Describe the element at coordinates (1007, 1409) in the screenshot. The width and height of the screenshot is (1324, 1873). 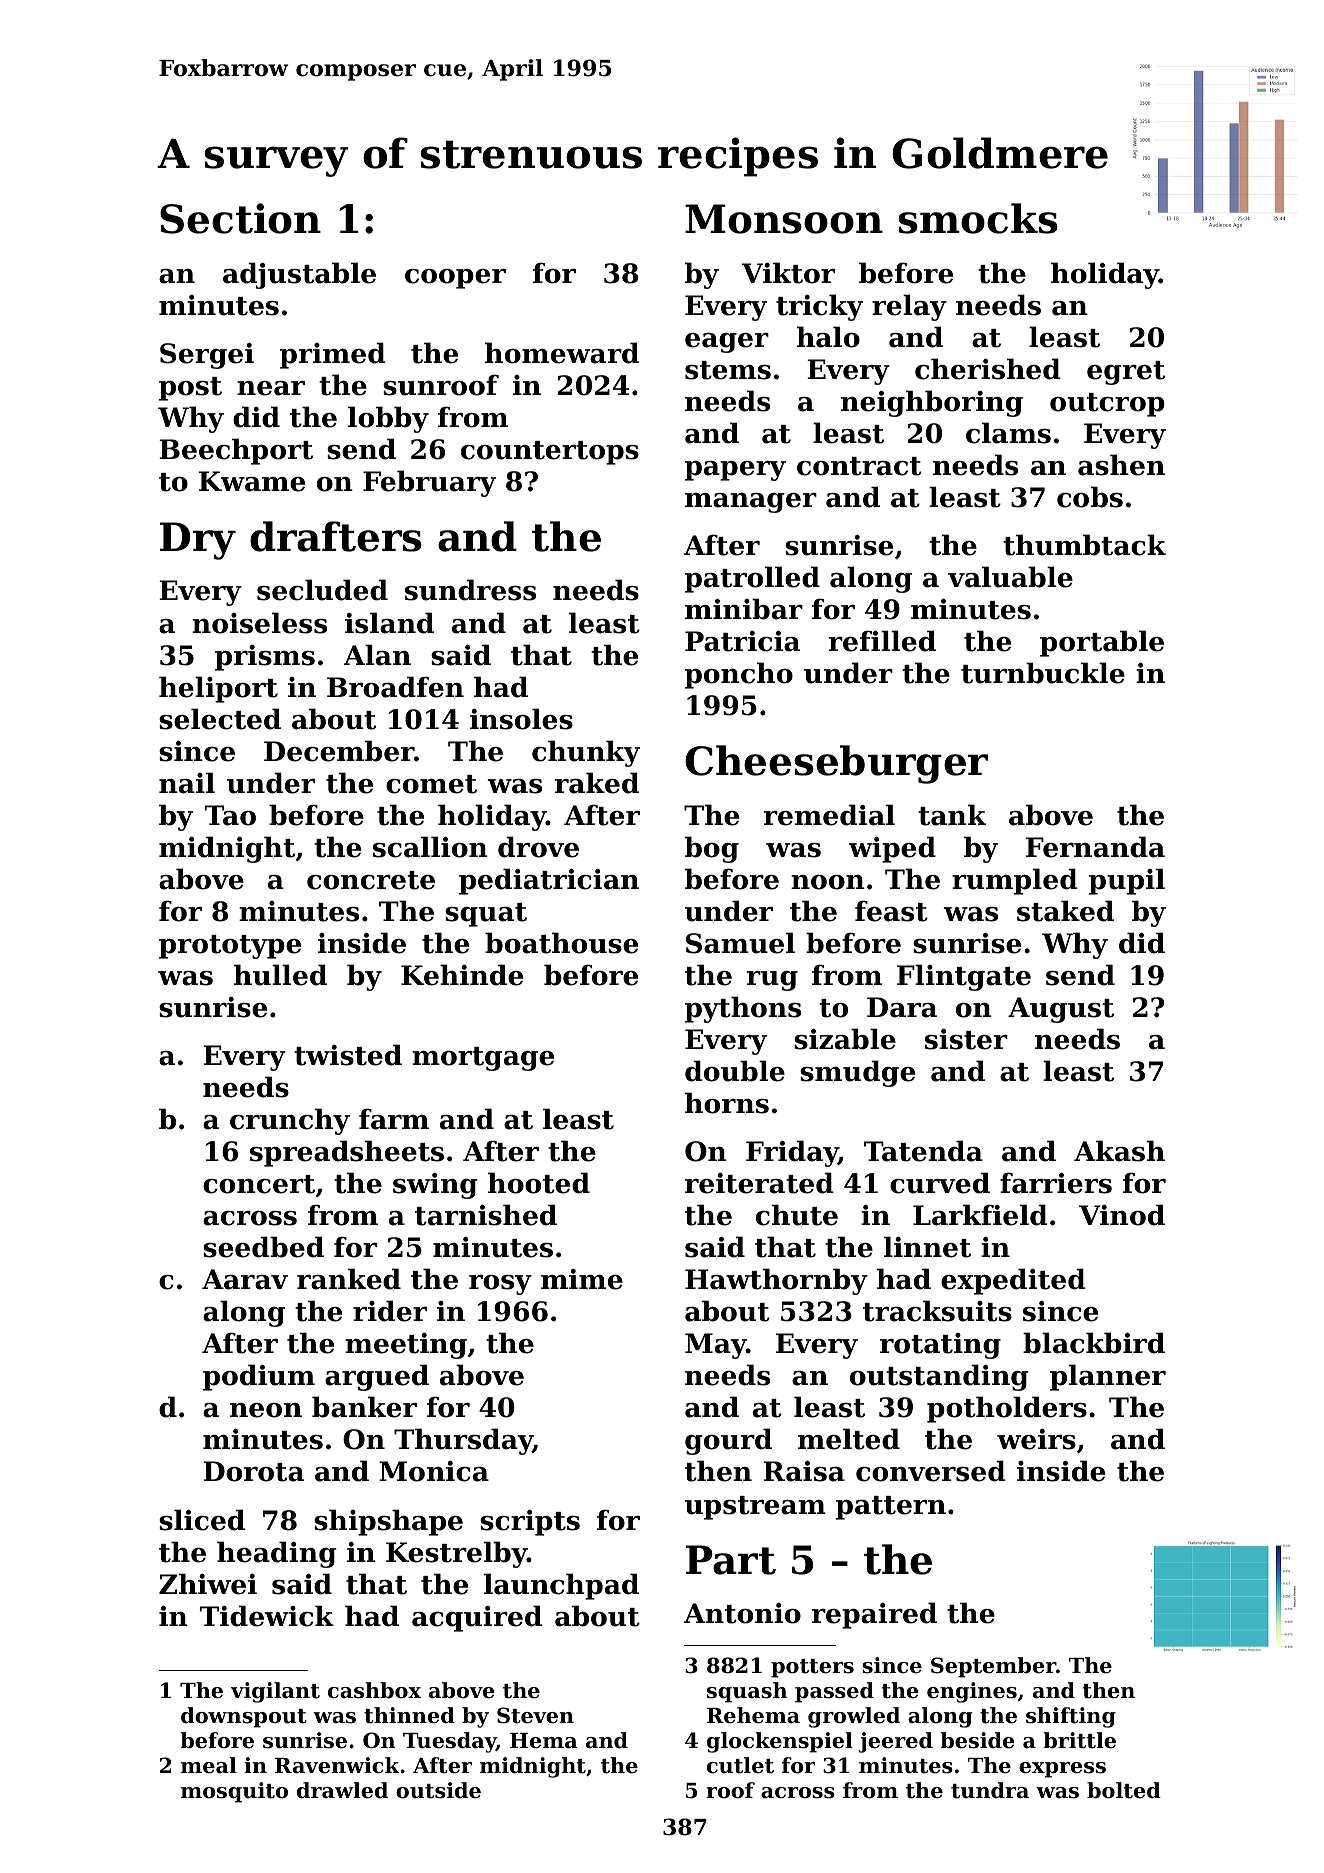
I see `potholders` at that location.
